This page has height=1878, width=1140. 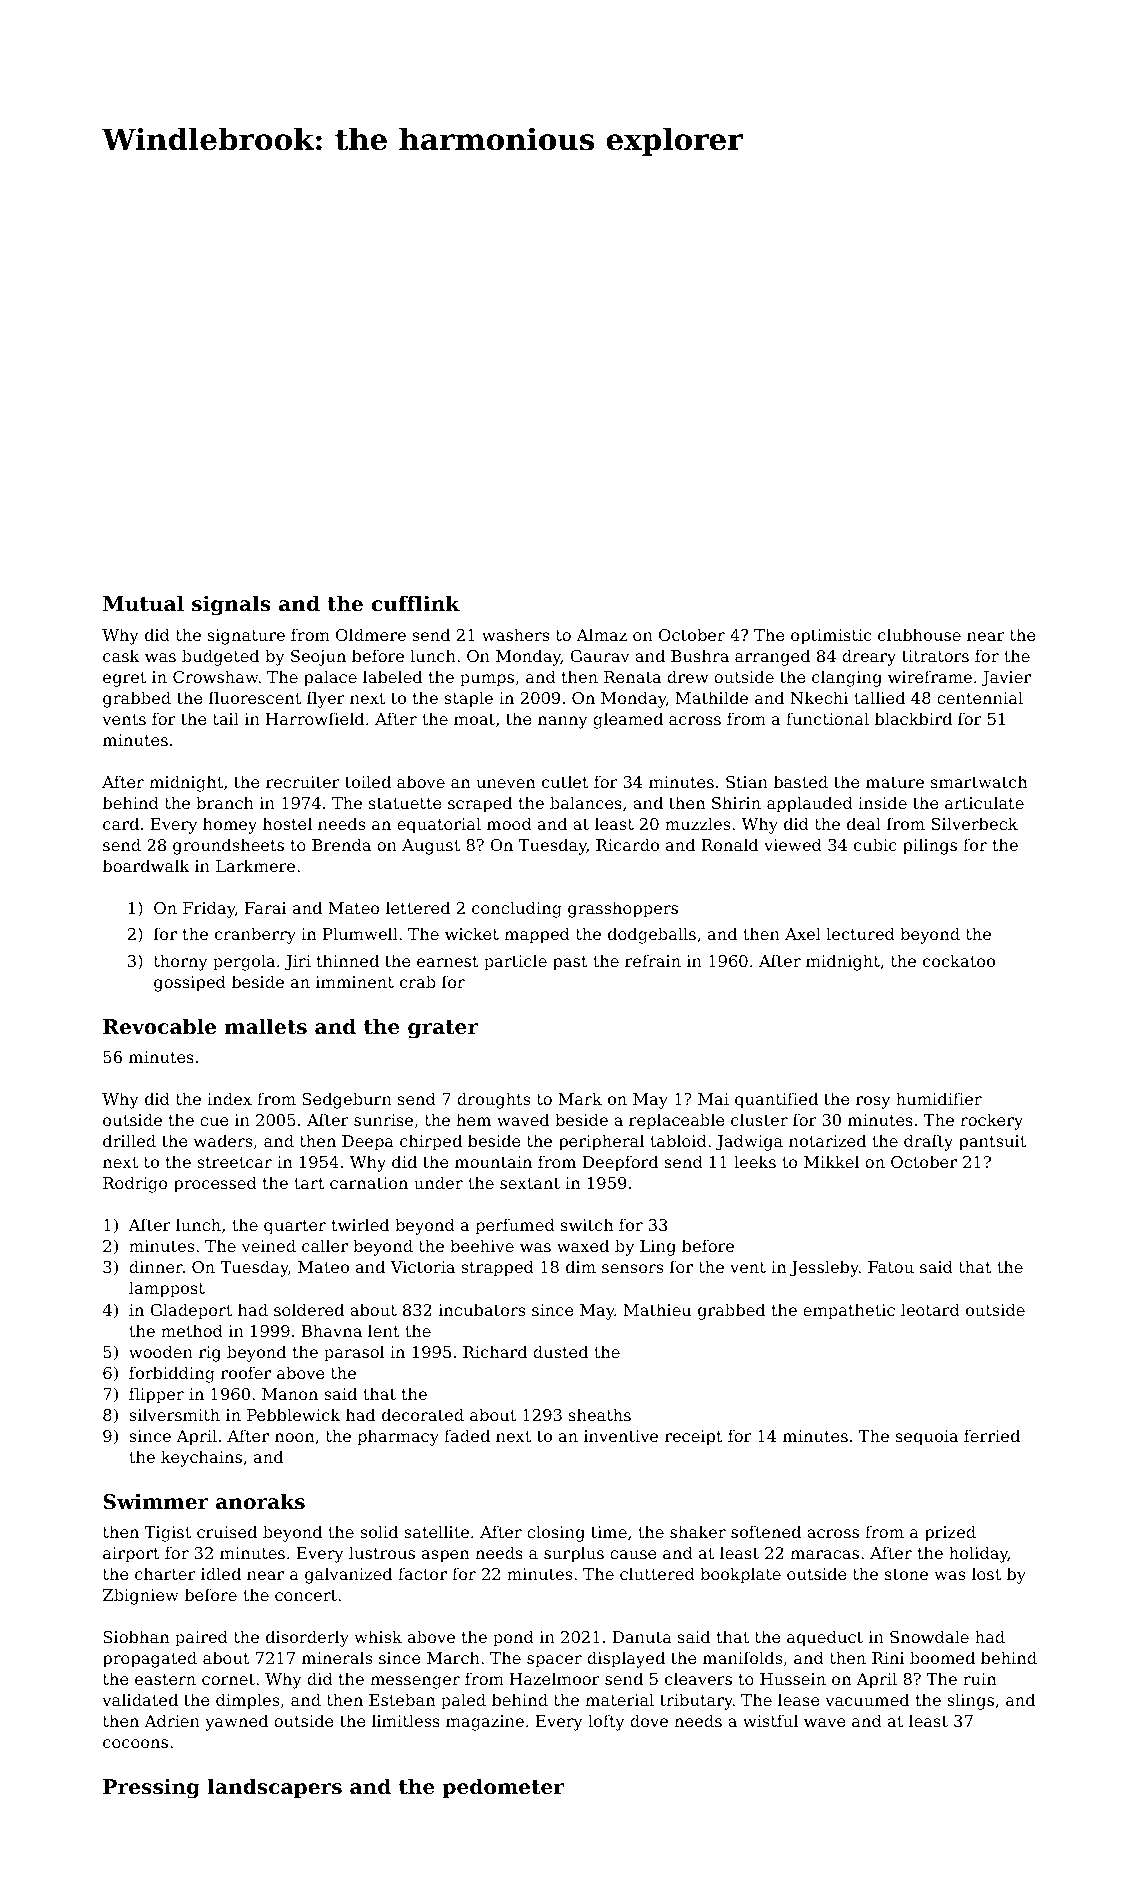 What do you see at coordinates (770, 1720) in the page?
I see `wistful` at bounding box center [770, 1720].
